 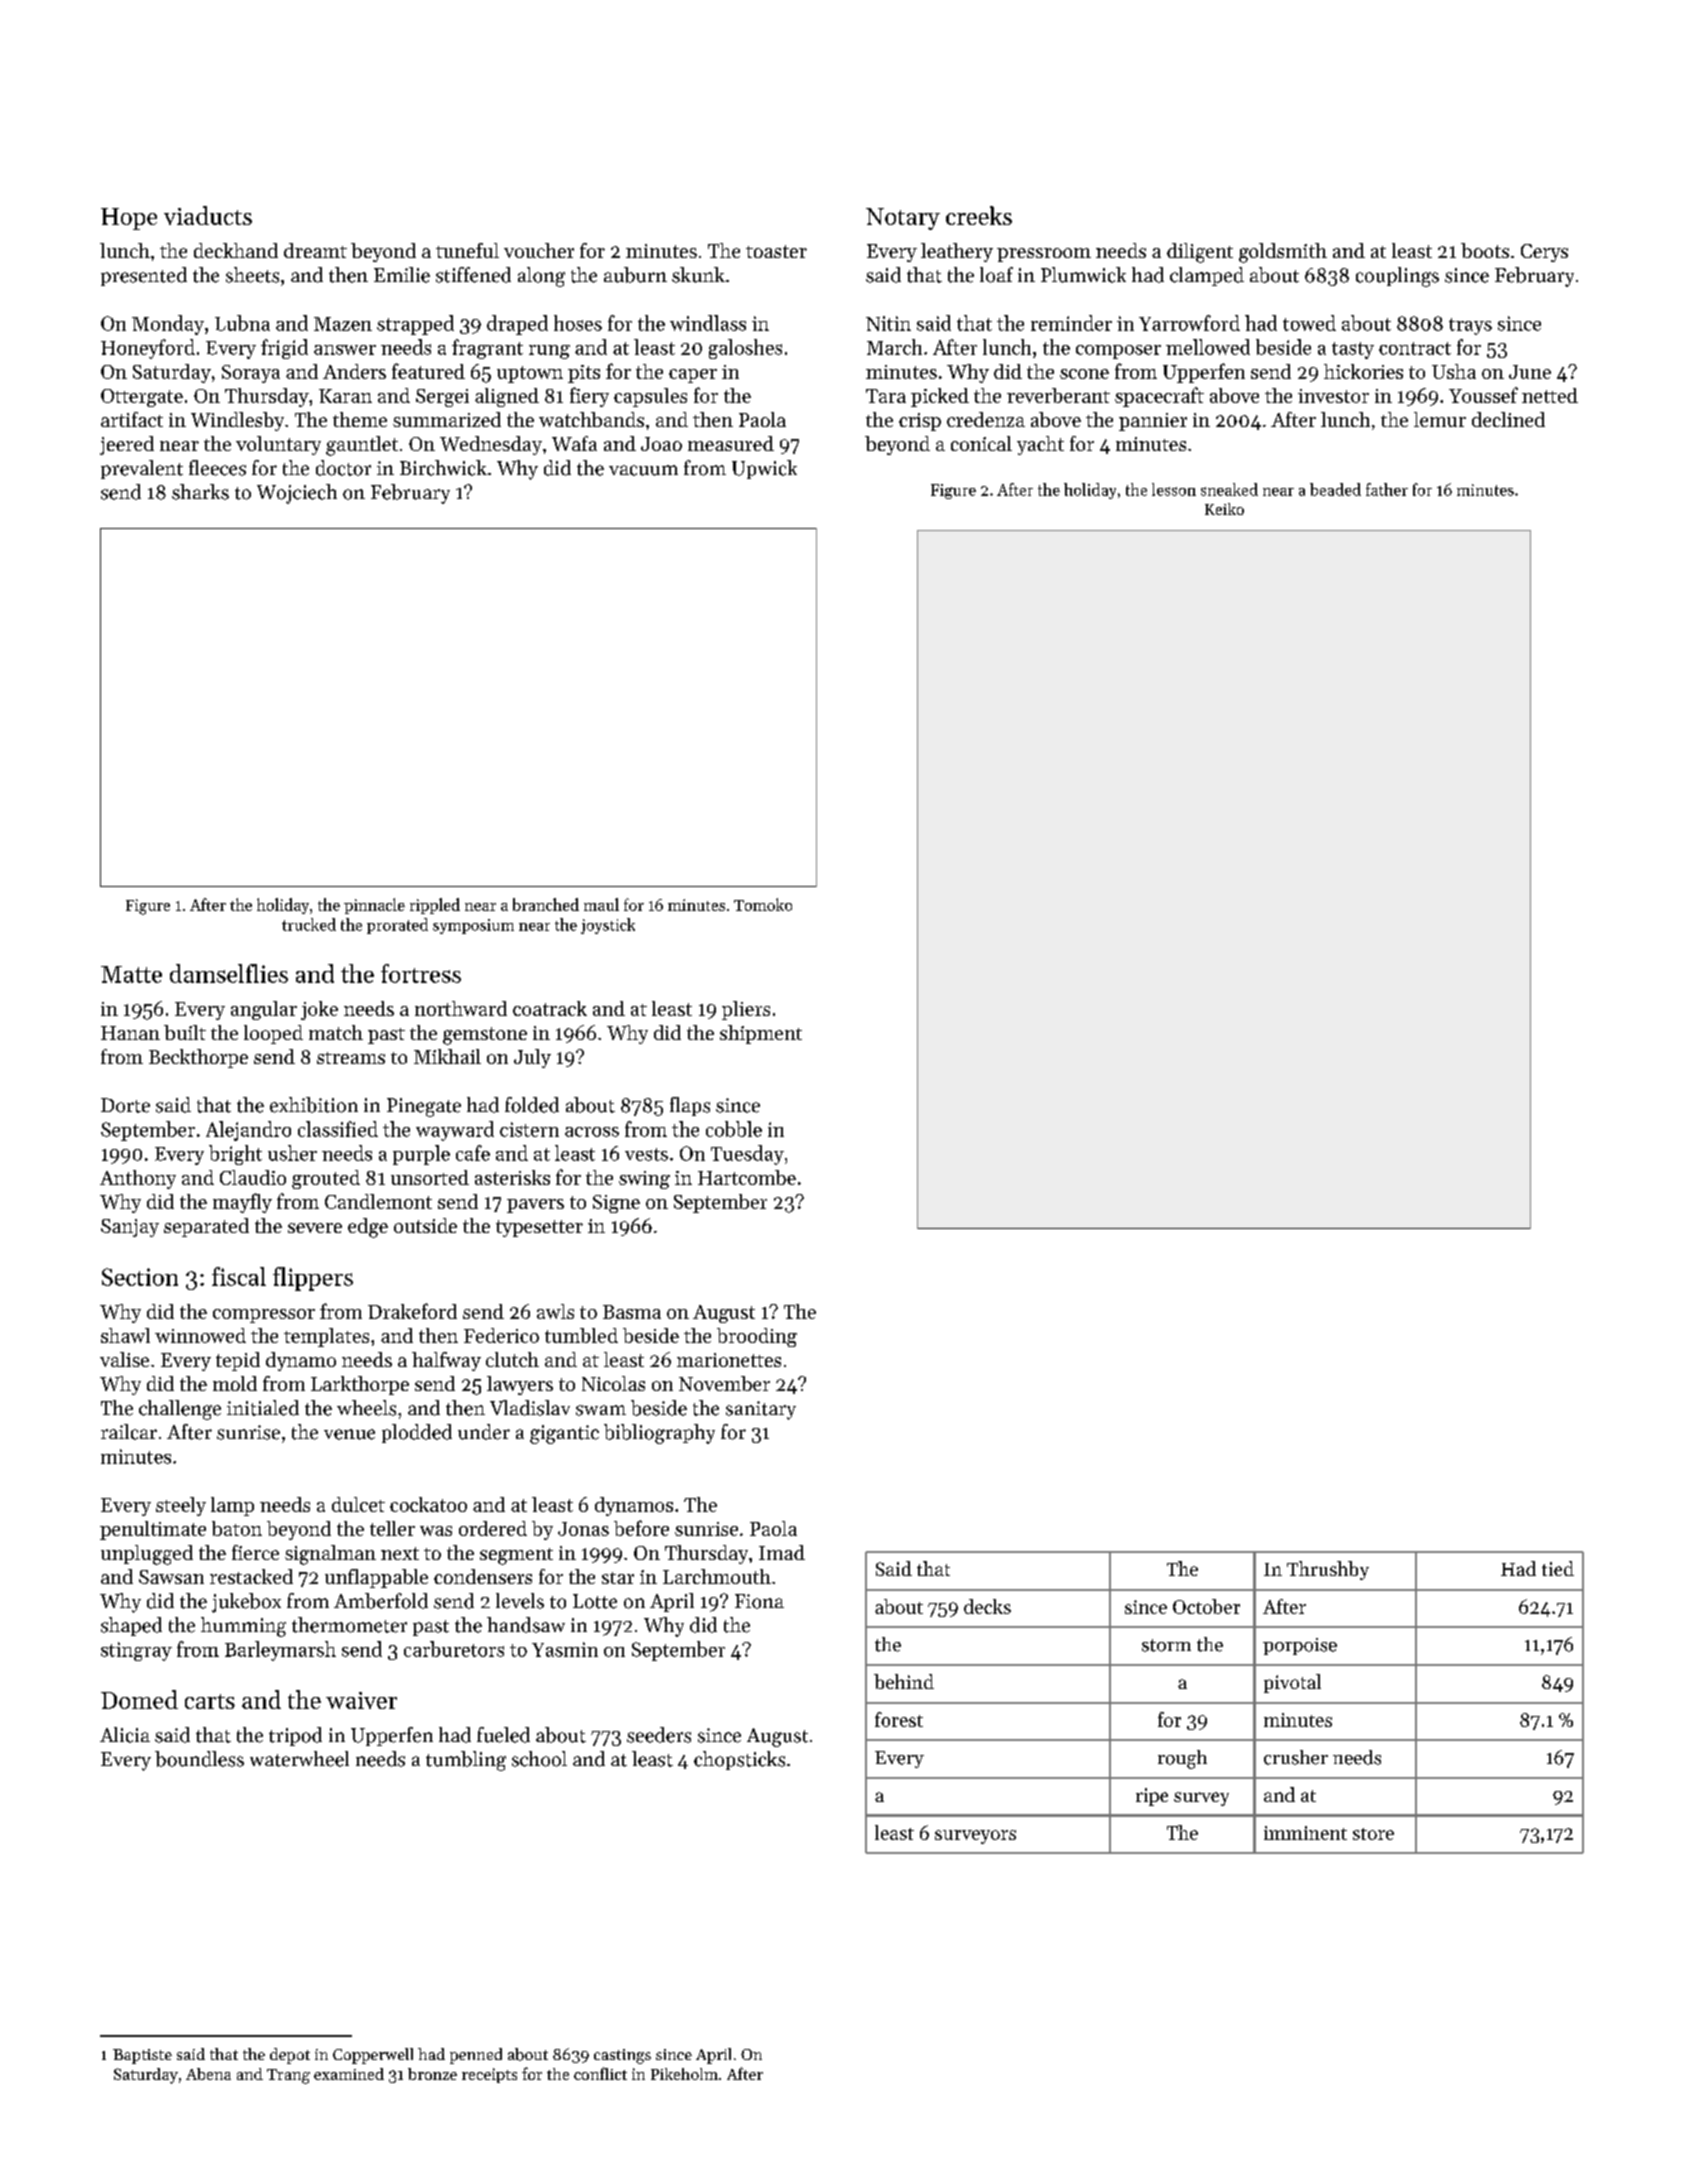 I want to click on boots, so click(x=1485, y=250).
